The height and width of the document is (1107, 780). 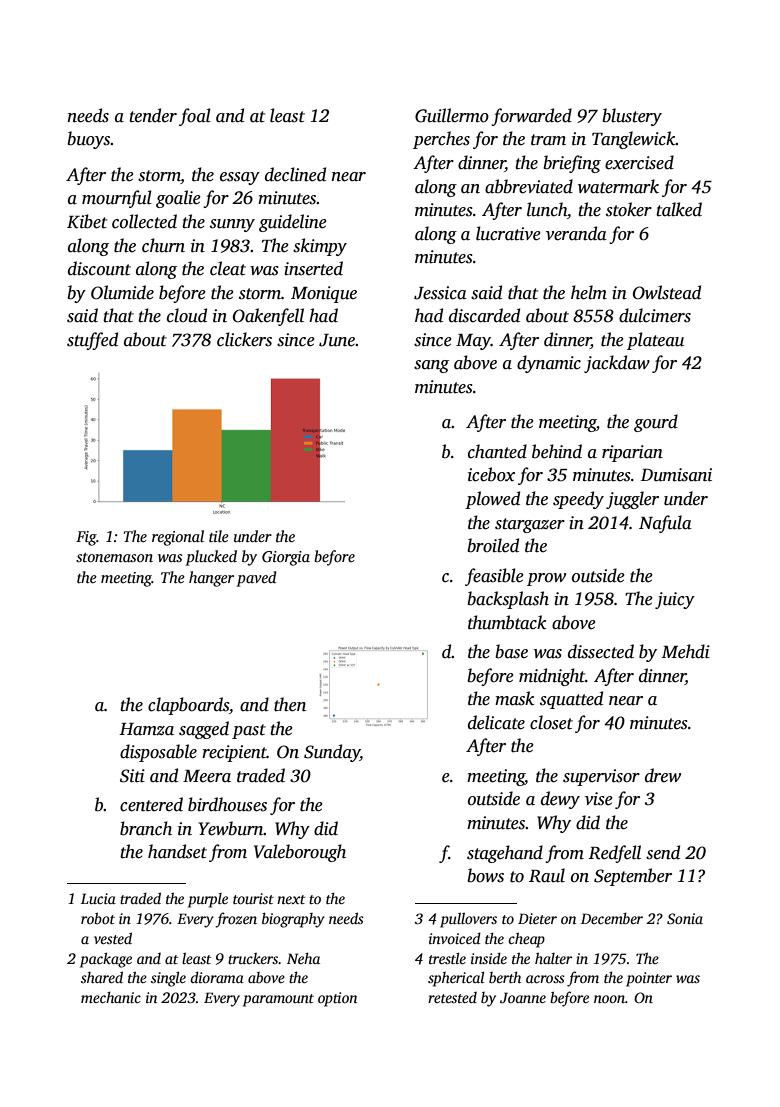 What do you see at coordinates (114, 557) in the document?
I see `stonemason` at bounding box center [114, 557].
